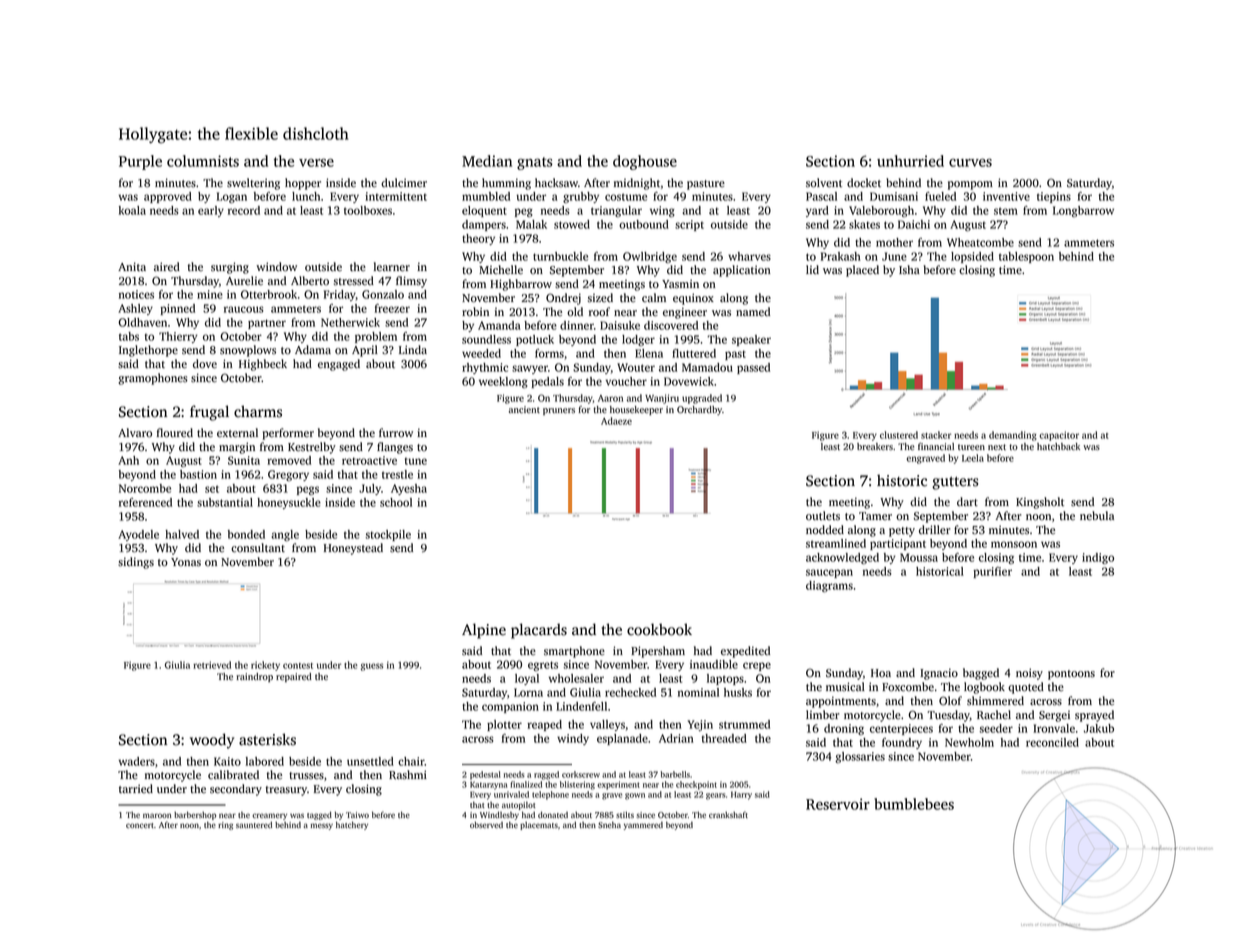 This screenshot has height=952, width=1233. Describe the element at coordinates (914, 224) in the screenshot. I see `Daichi` at that location.
